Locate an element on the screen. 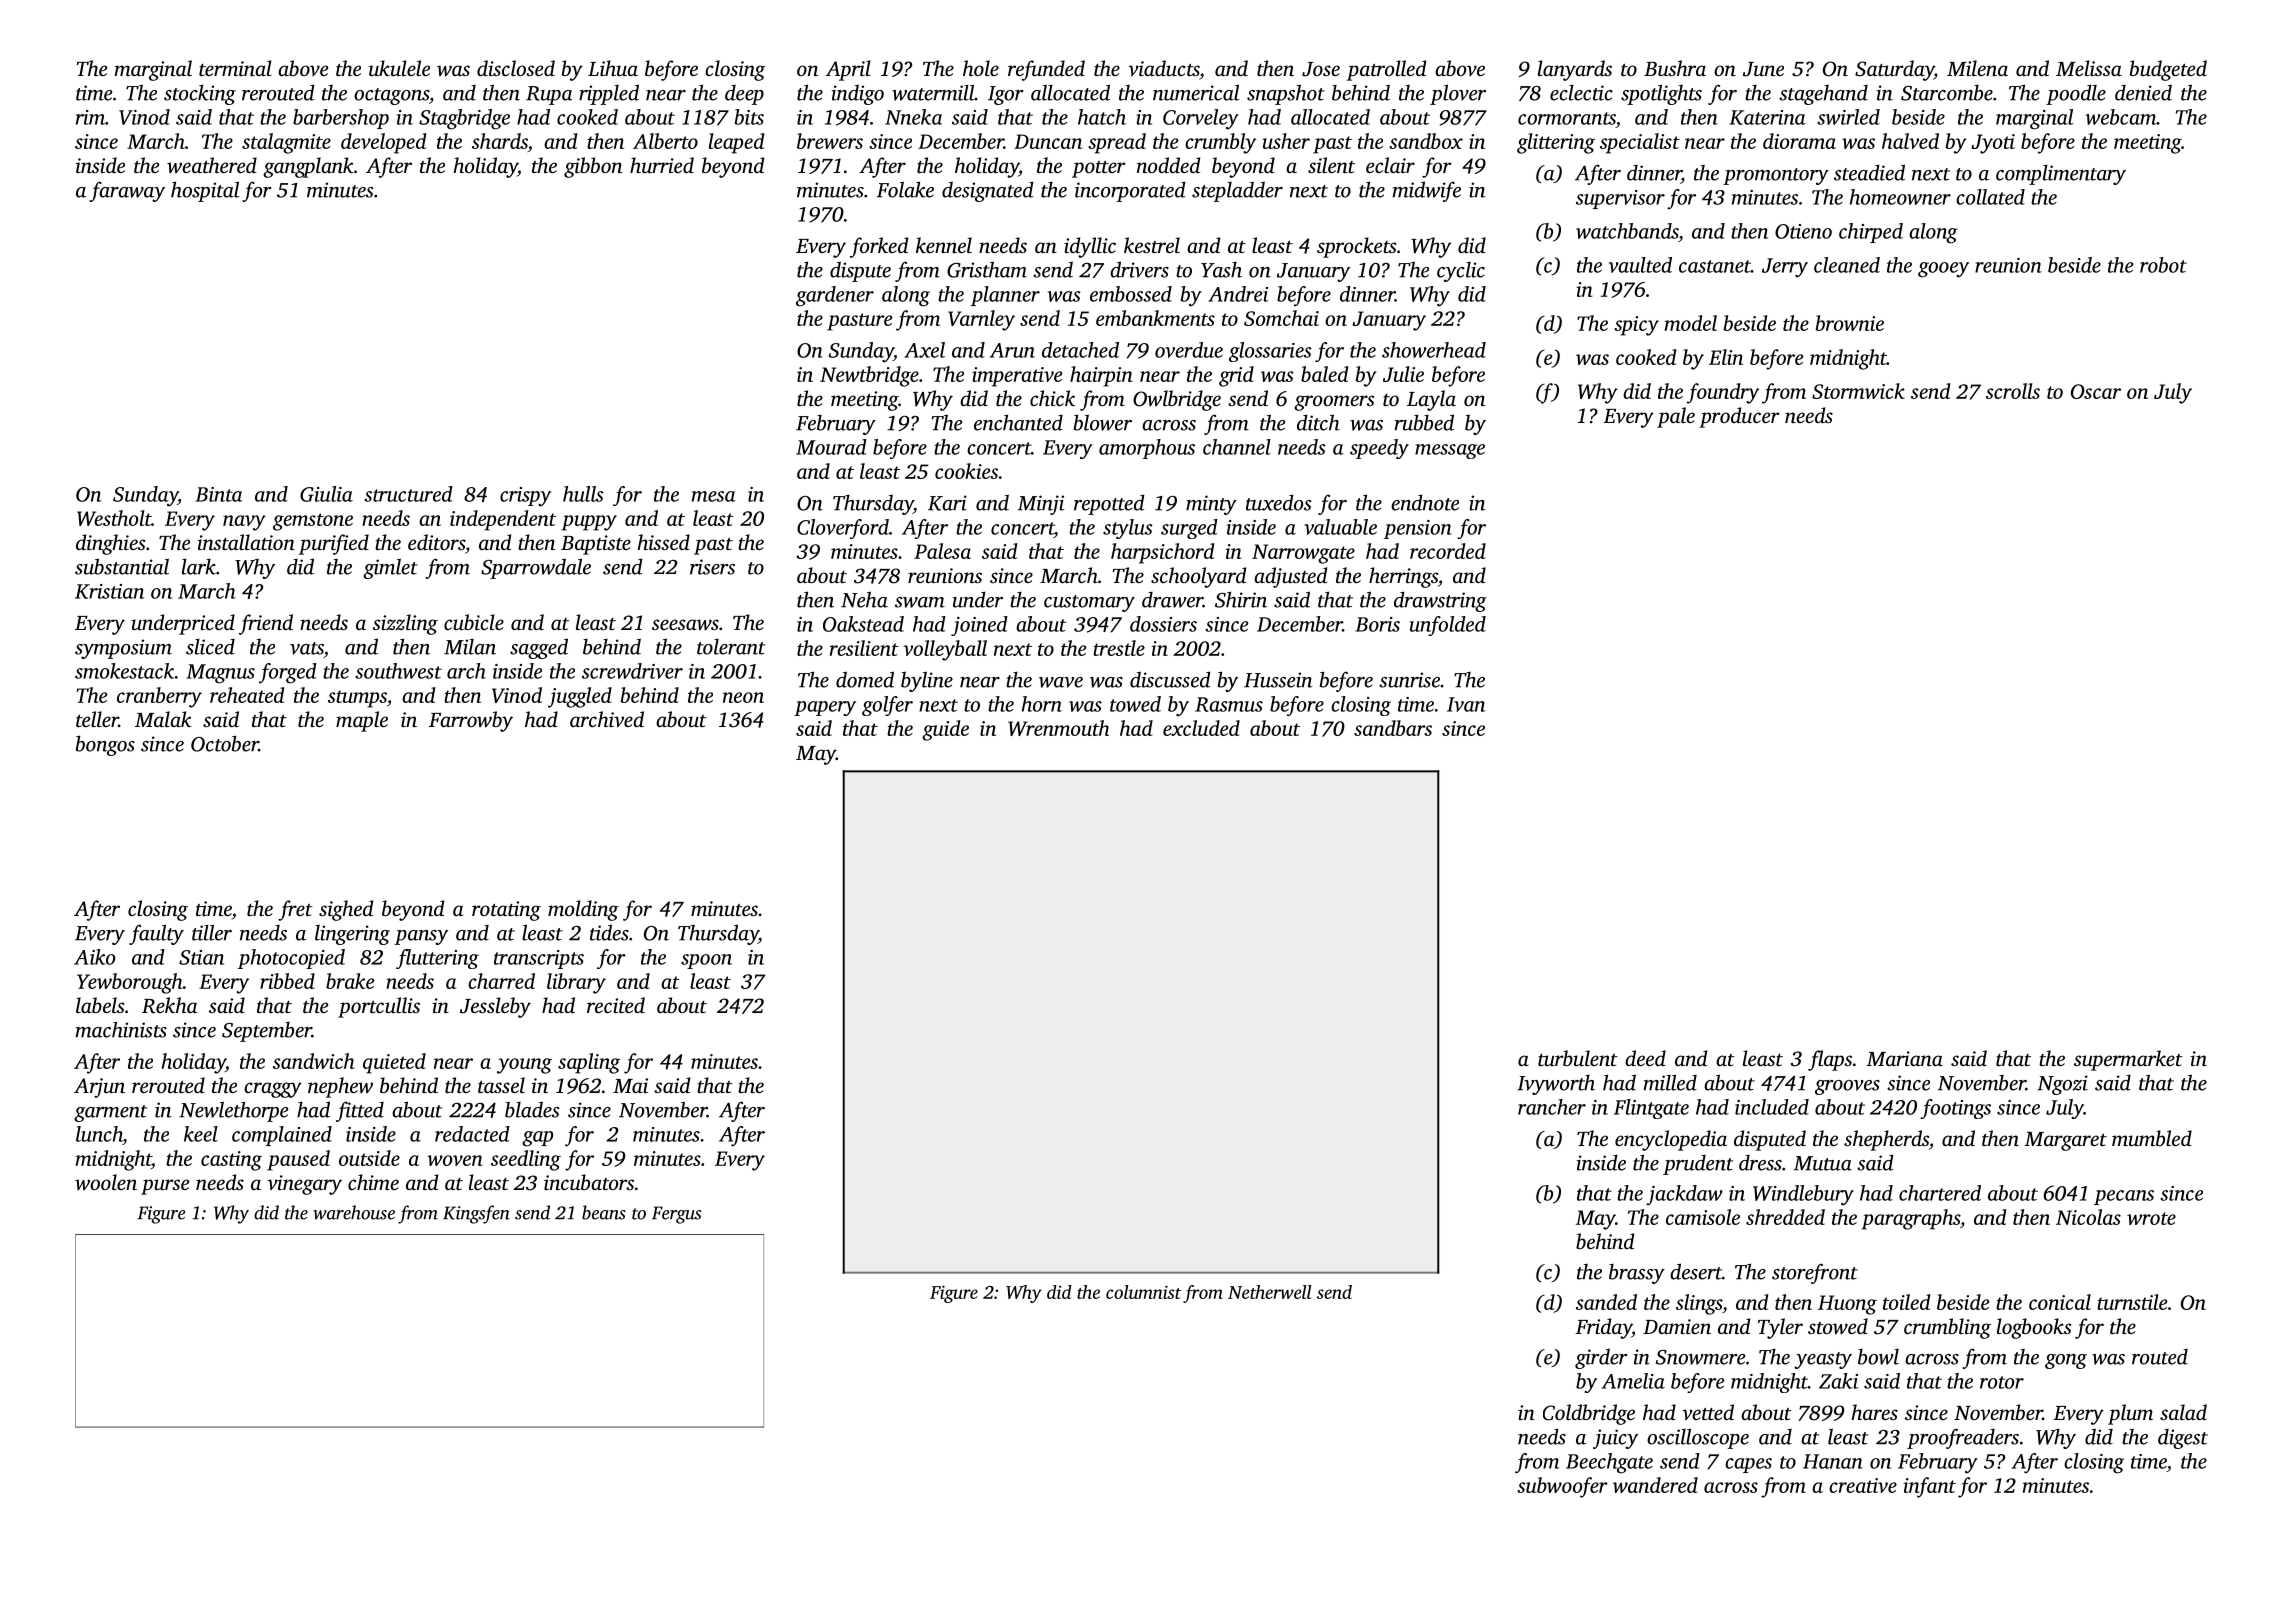 Image resolution: width=2282 pixels, height=1614 pixels. recorded is located at coordinates (1448, 551).
